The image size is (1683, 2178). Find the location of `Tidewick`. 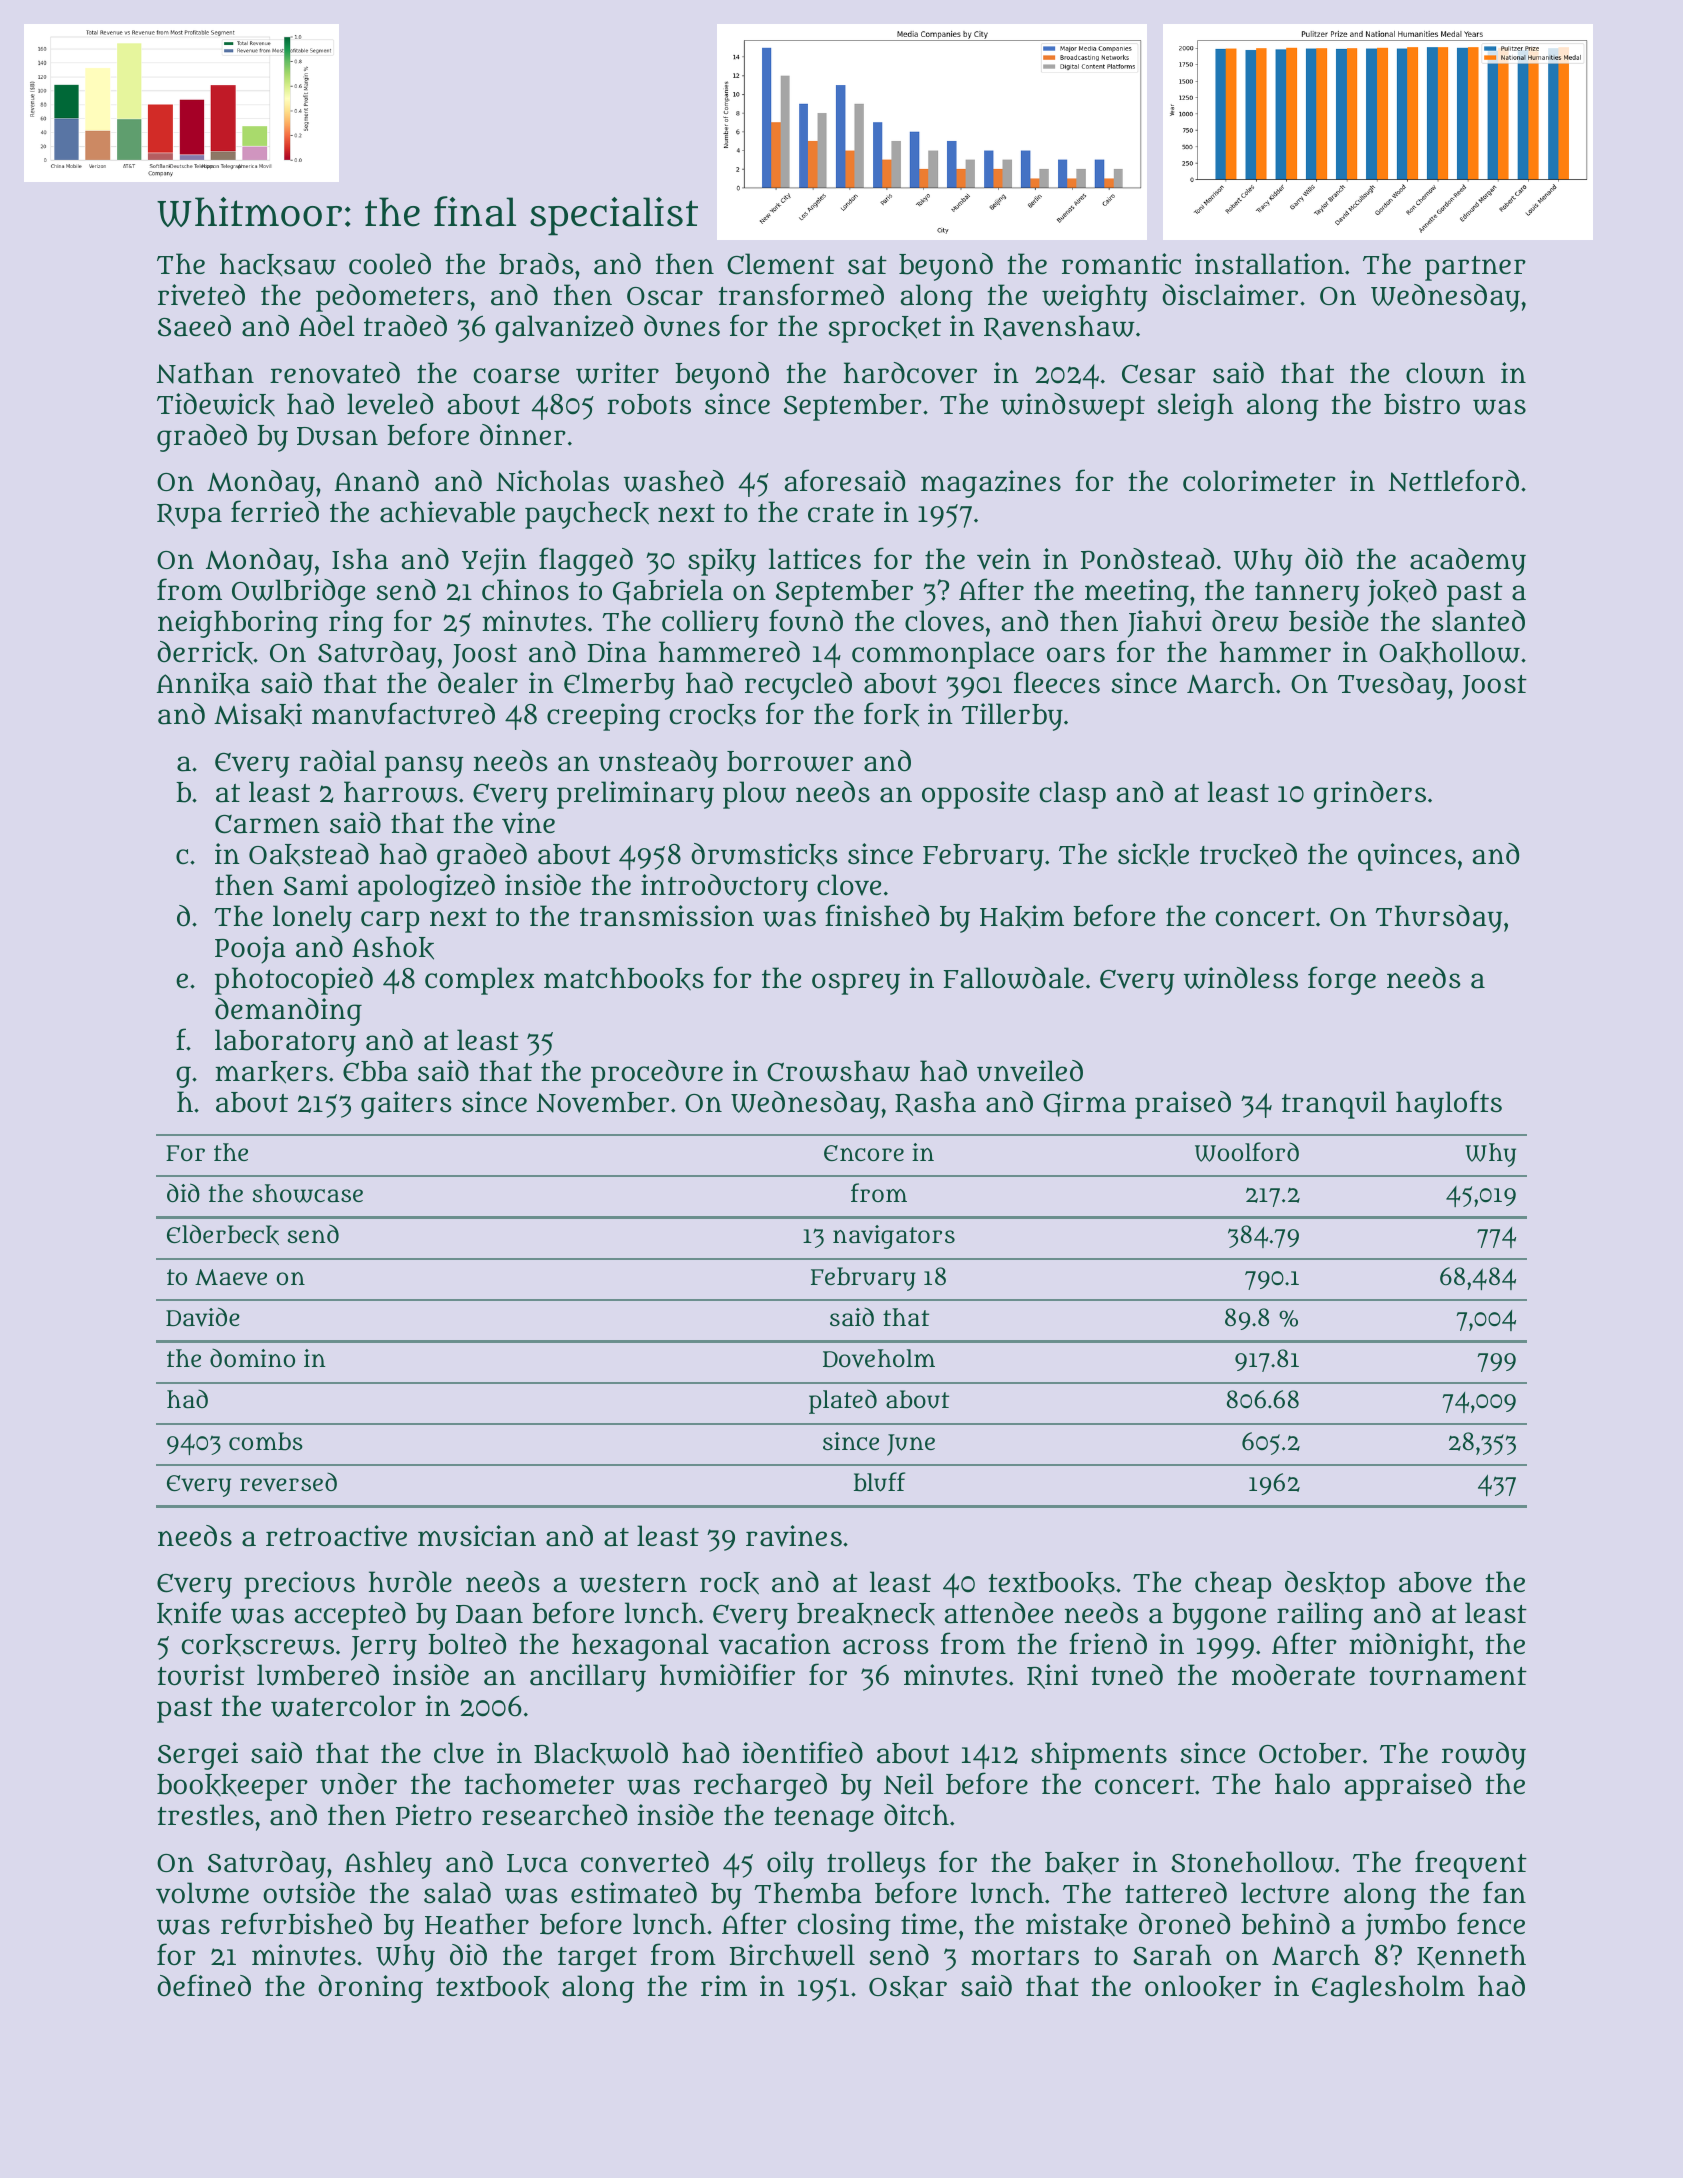

Tidewick is located at coordinates (216, 405).
